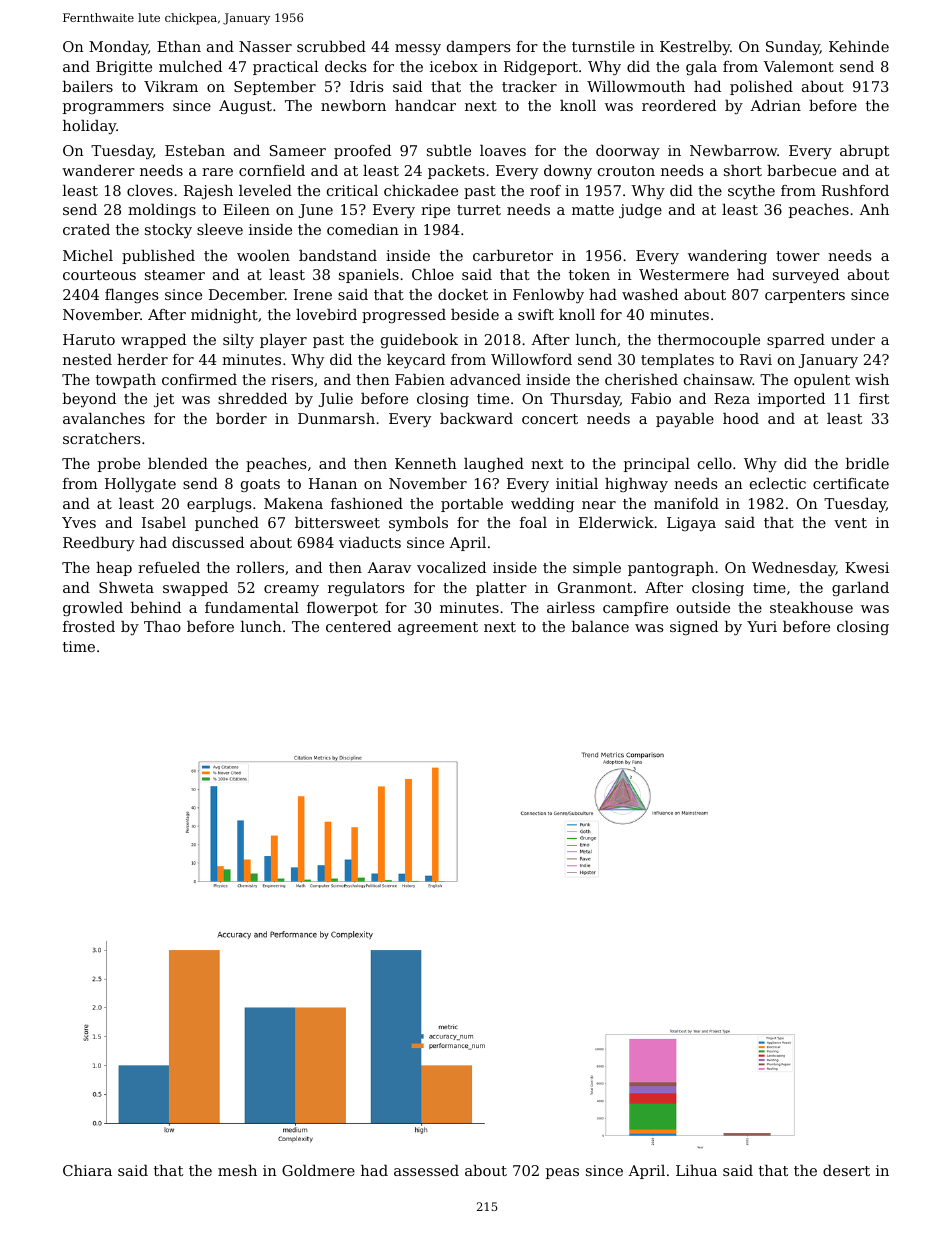 The image size is (952, 1233). Describe the element at coordinates (421, 190) in the screenshot. I see `chickadee` at that location.
